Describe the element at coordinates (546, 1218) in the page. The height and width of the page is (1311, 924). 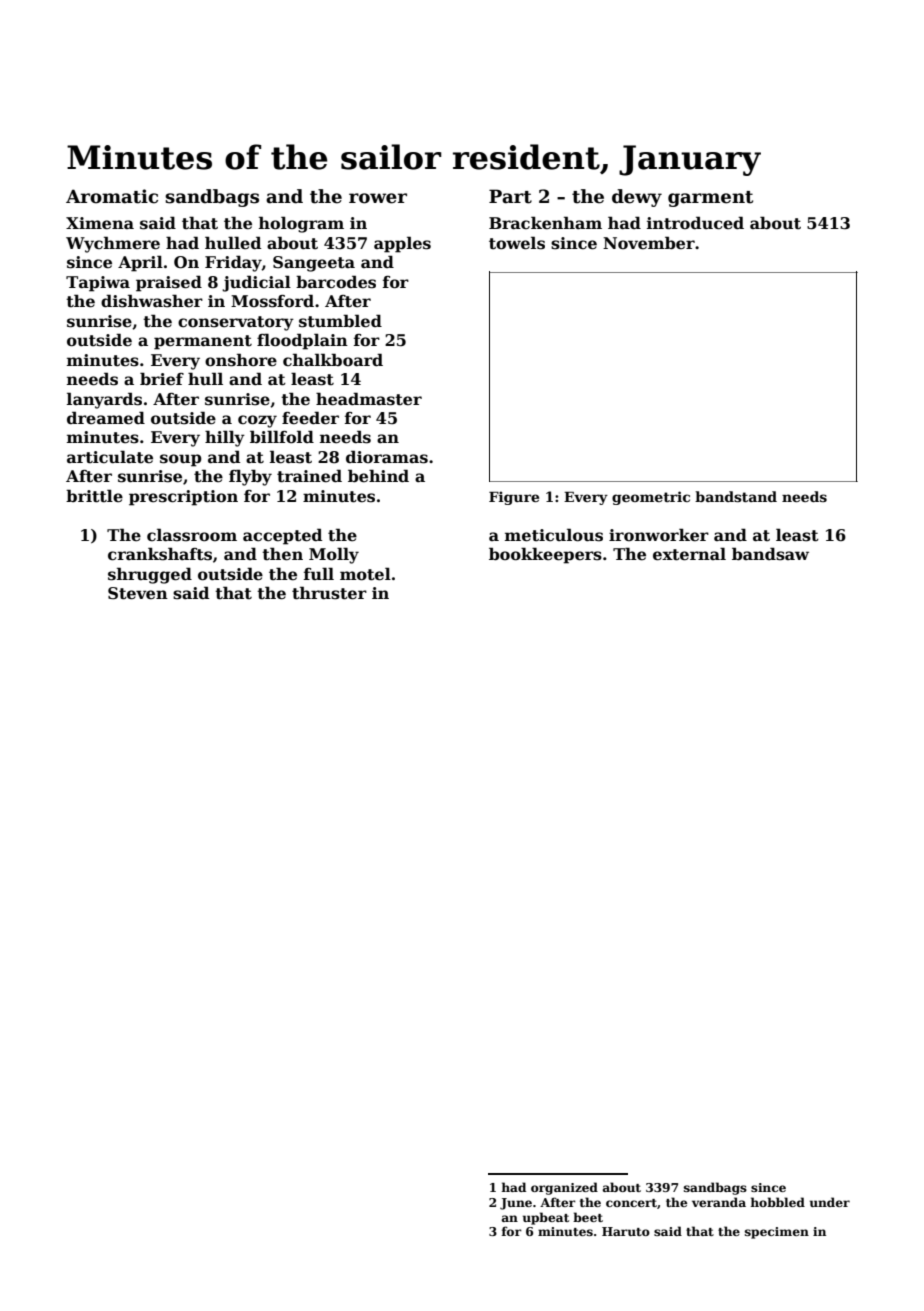
I see `upbeat` at that location.
